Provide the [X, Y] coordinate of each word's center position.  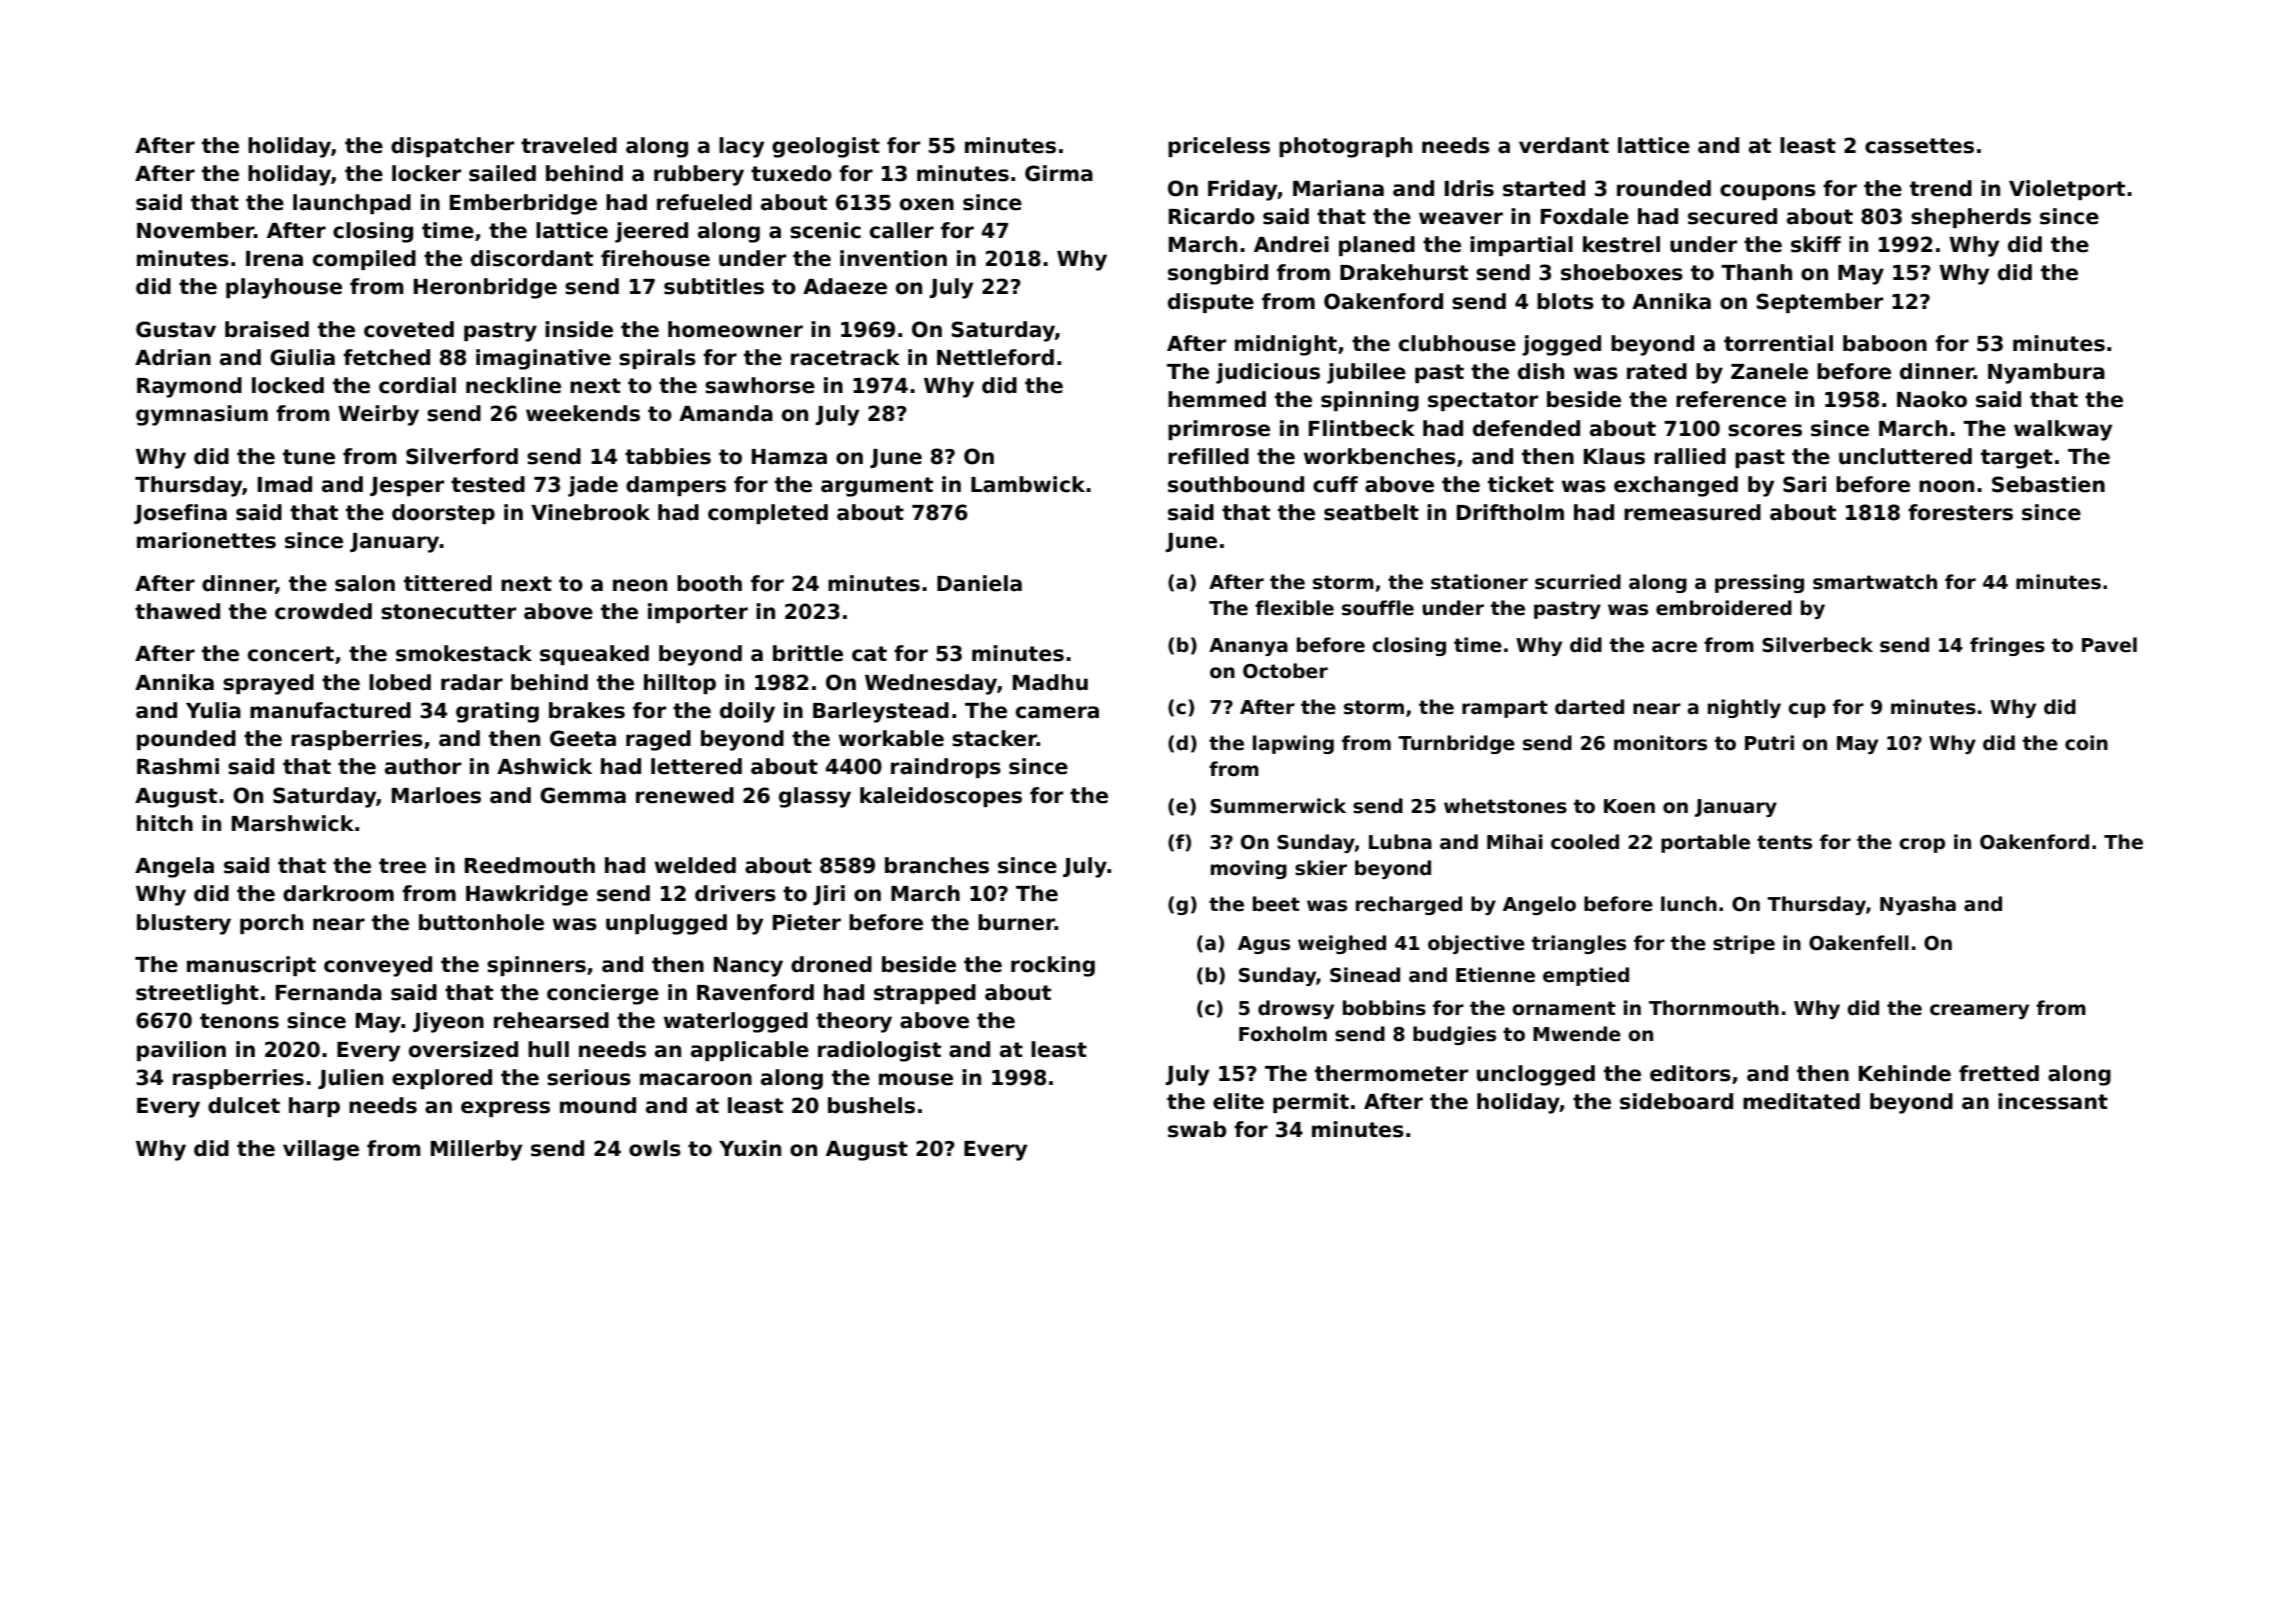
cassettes [1919, 146]
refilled [1208, 456]
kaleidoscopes [941, 797]
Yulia [213, 710]
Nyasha [1918, 905]
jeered [651, 232]
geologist [826, 147]
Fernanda [329, 992]
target [2017, 459]
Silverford [462, 456]
